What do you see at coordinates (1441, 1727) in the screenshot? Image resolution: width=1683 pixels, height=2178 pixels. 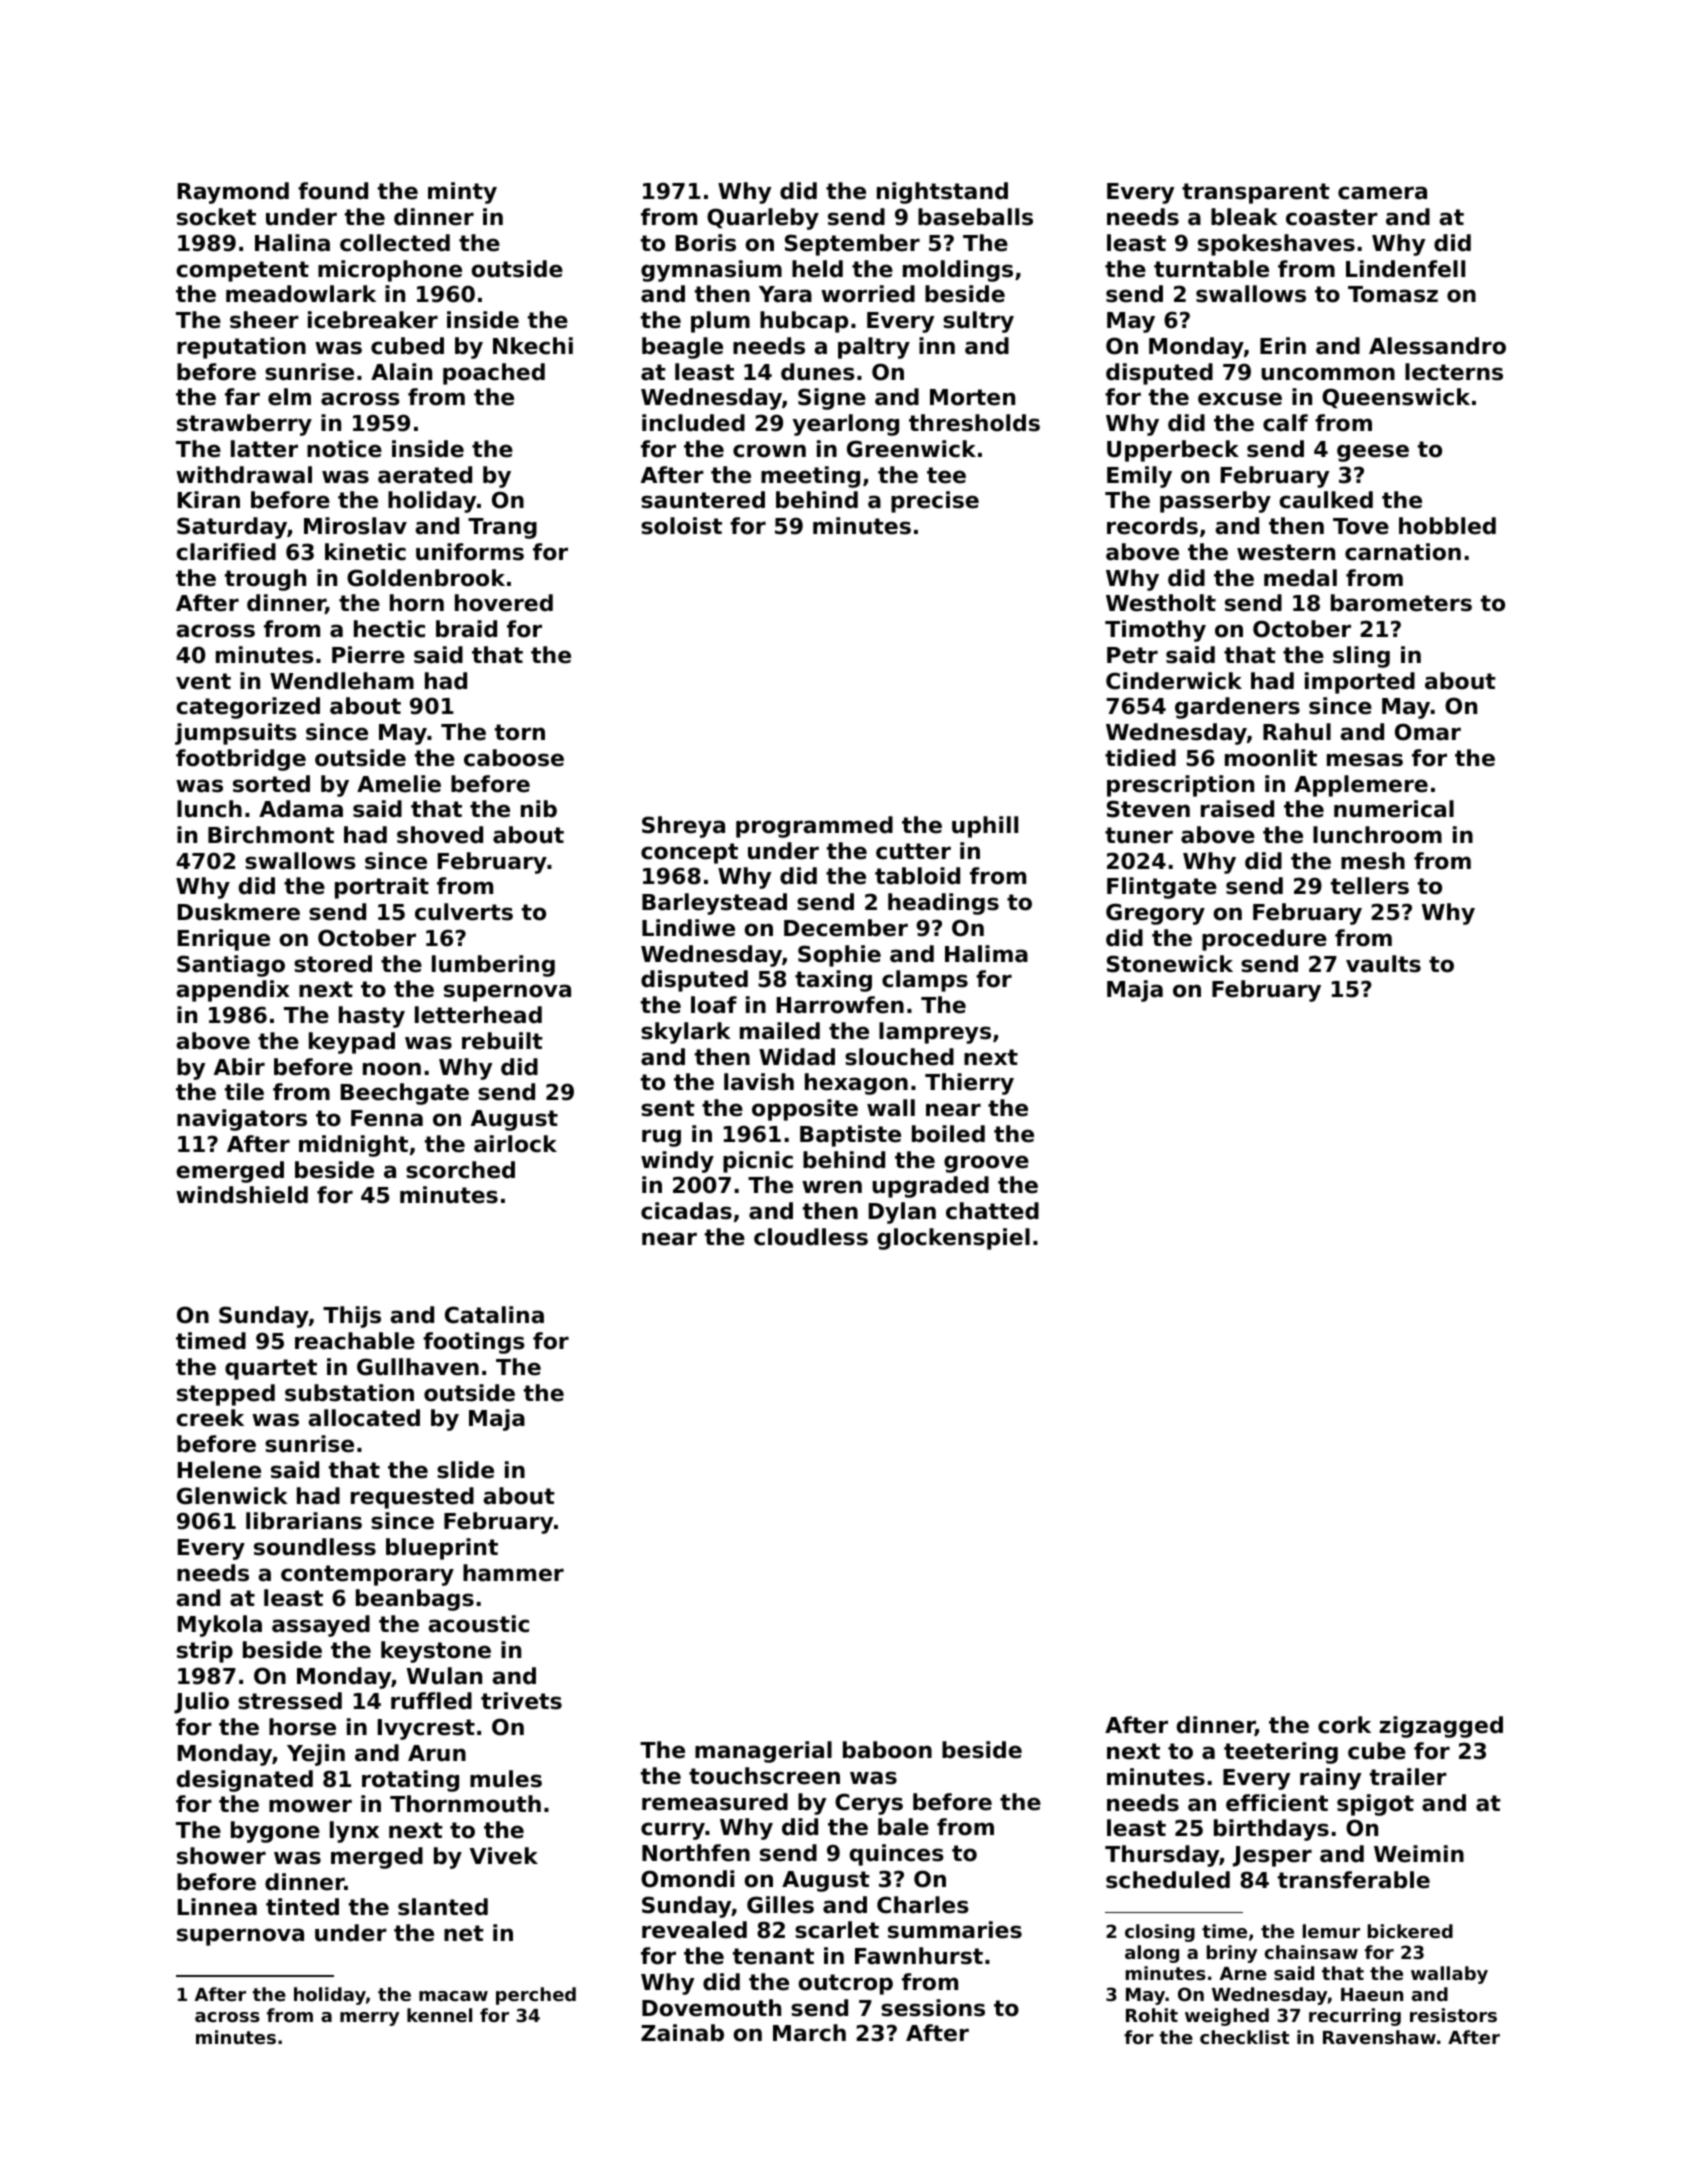 I see `zigzagged` at bounding box center [1441, 1727].
